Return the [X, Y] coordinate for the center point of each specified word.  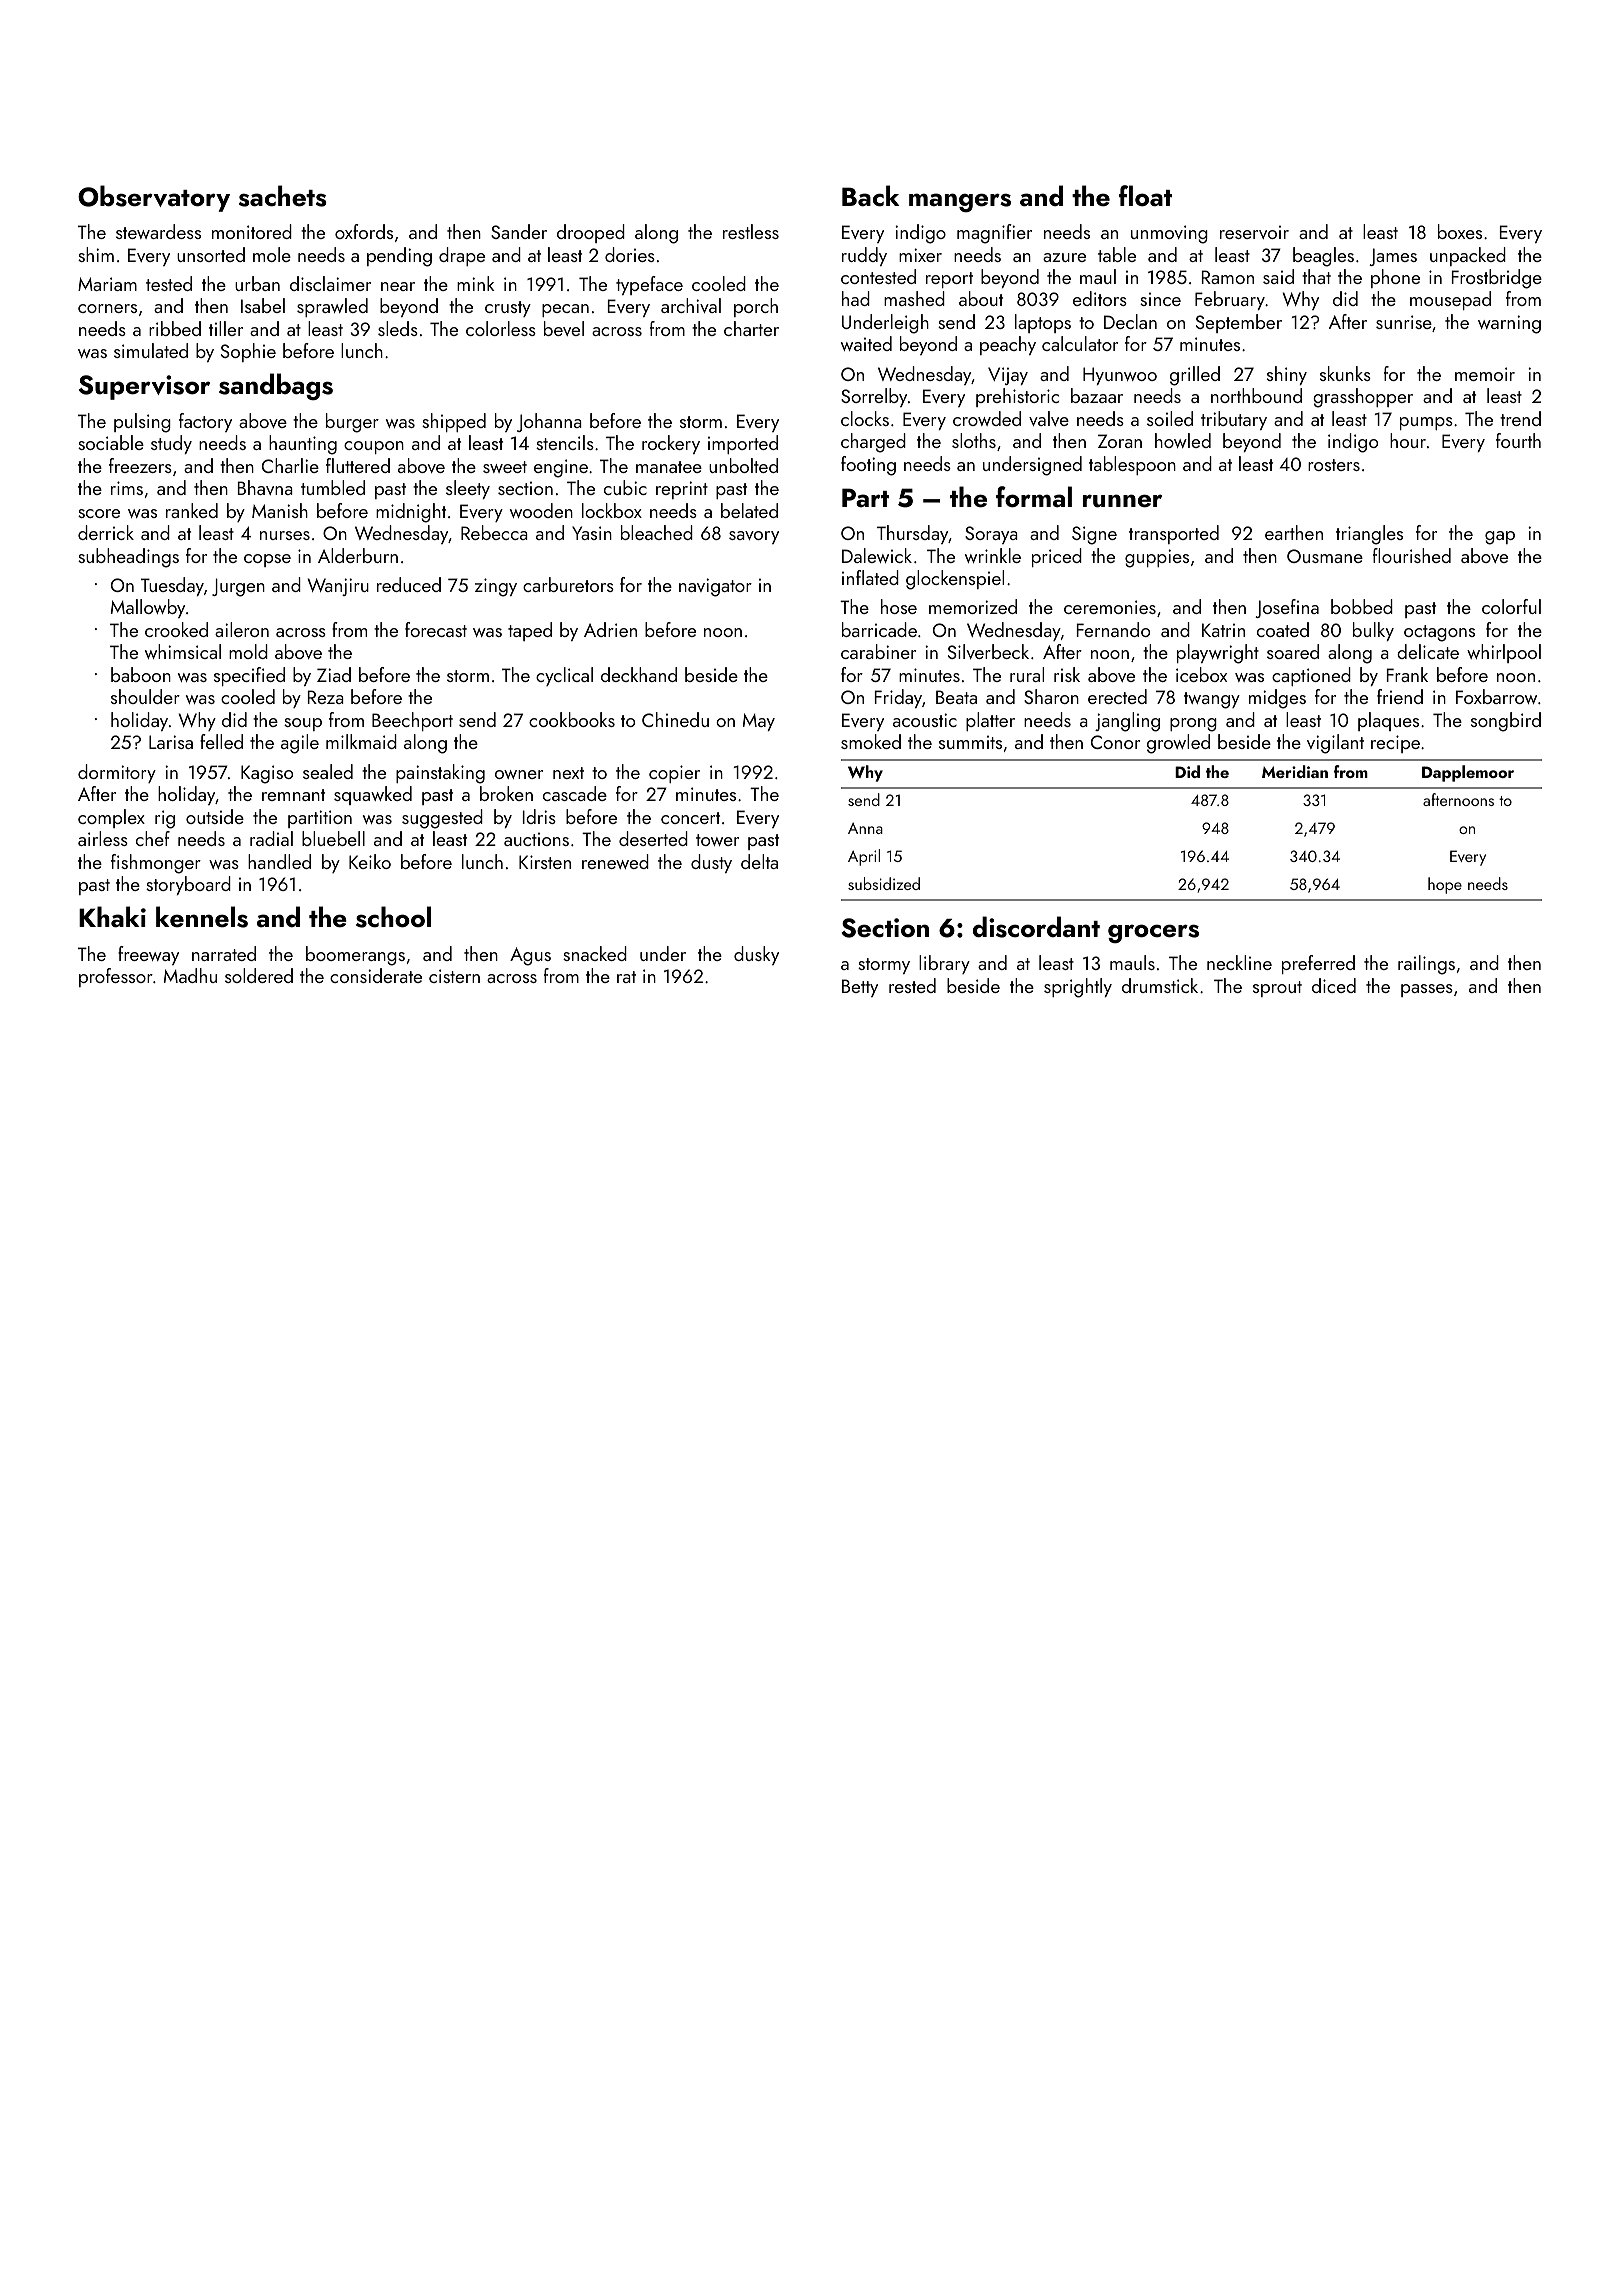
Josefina [1287, 608]
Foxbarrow [1496, 696]
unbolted [743, 465]
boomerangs [355, 956]
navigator [715, 587]
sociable [111, 442]
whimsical [183, 651]
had [856, 298]
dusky [756, 955]
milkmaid [361, 741]
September [1239, 323]
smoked [871, 741]
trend [1520, 418]
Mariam [107, 284]
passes [1427, 990]
